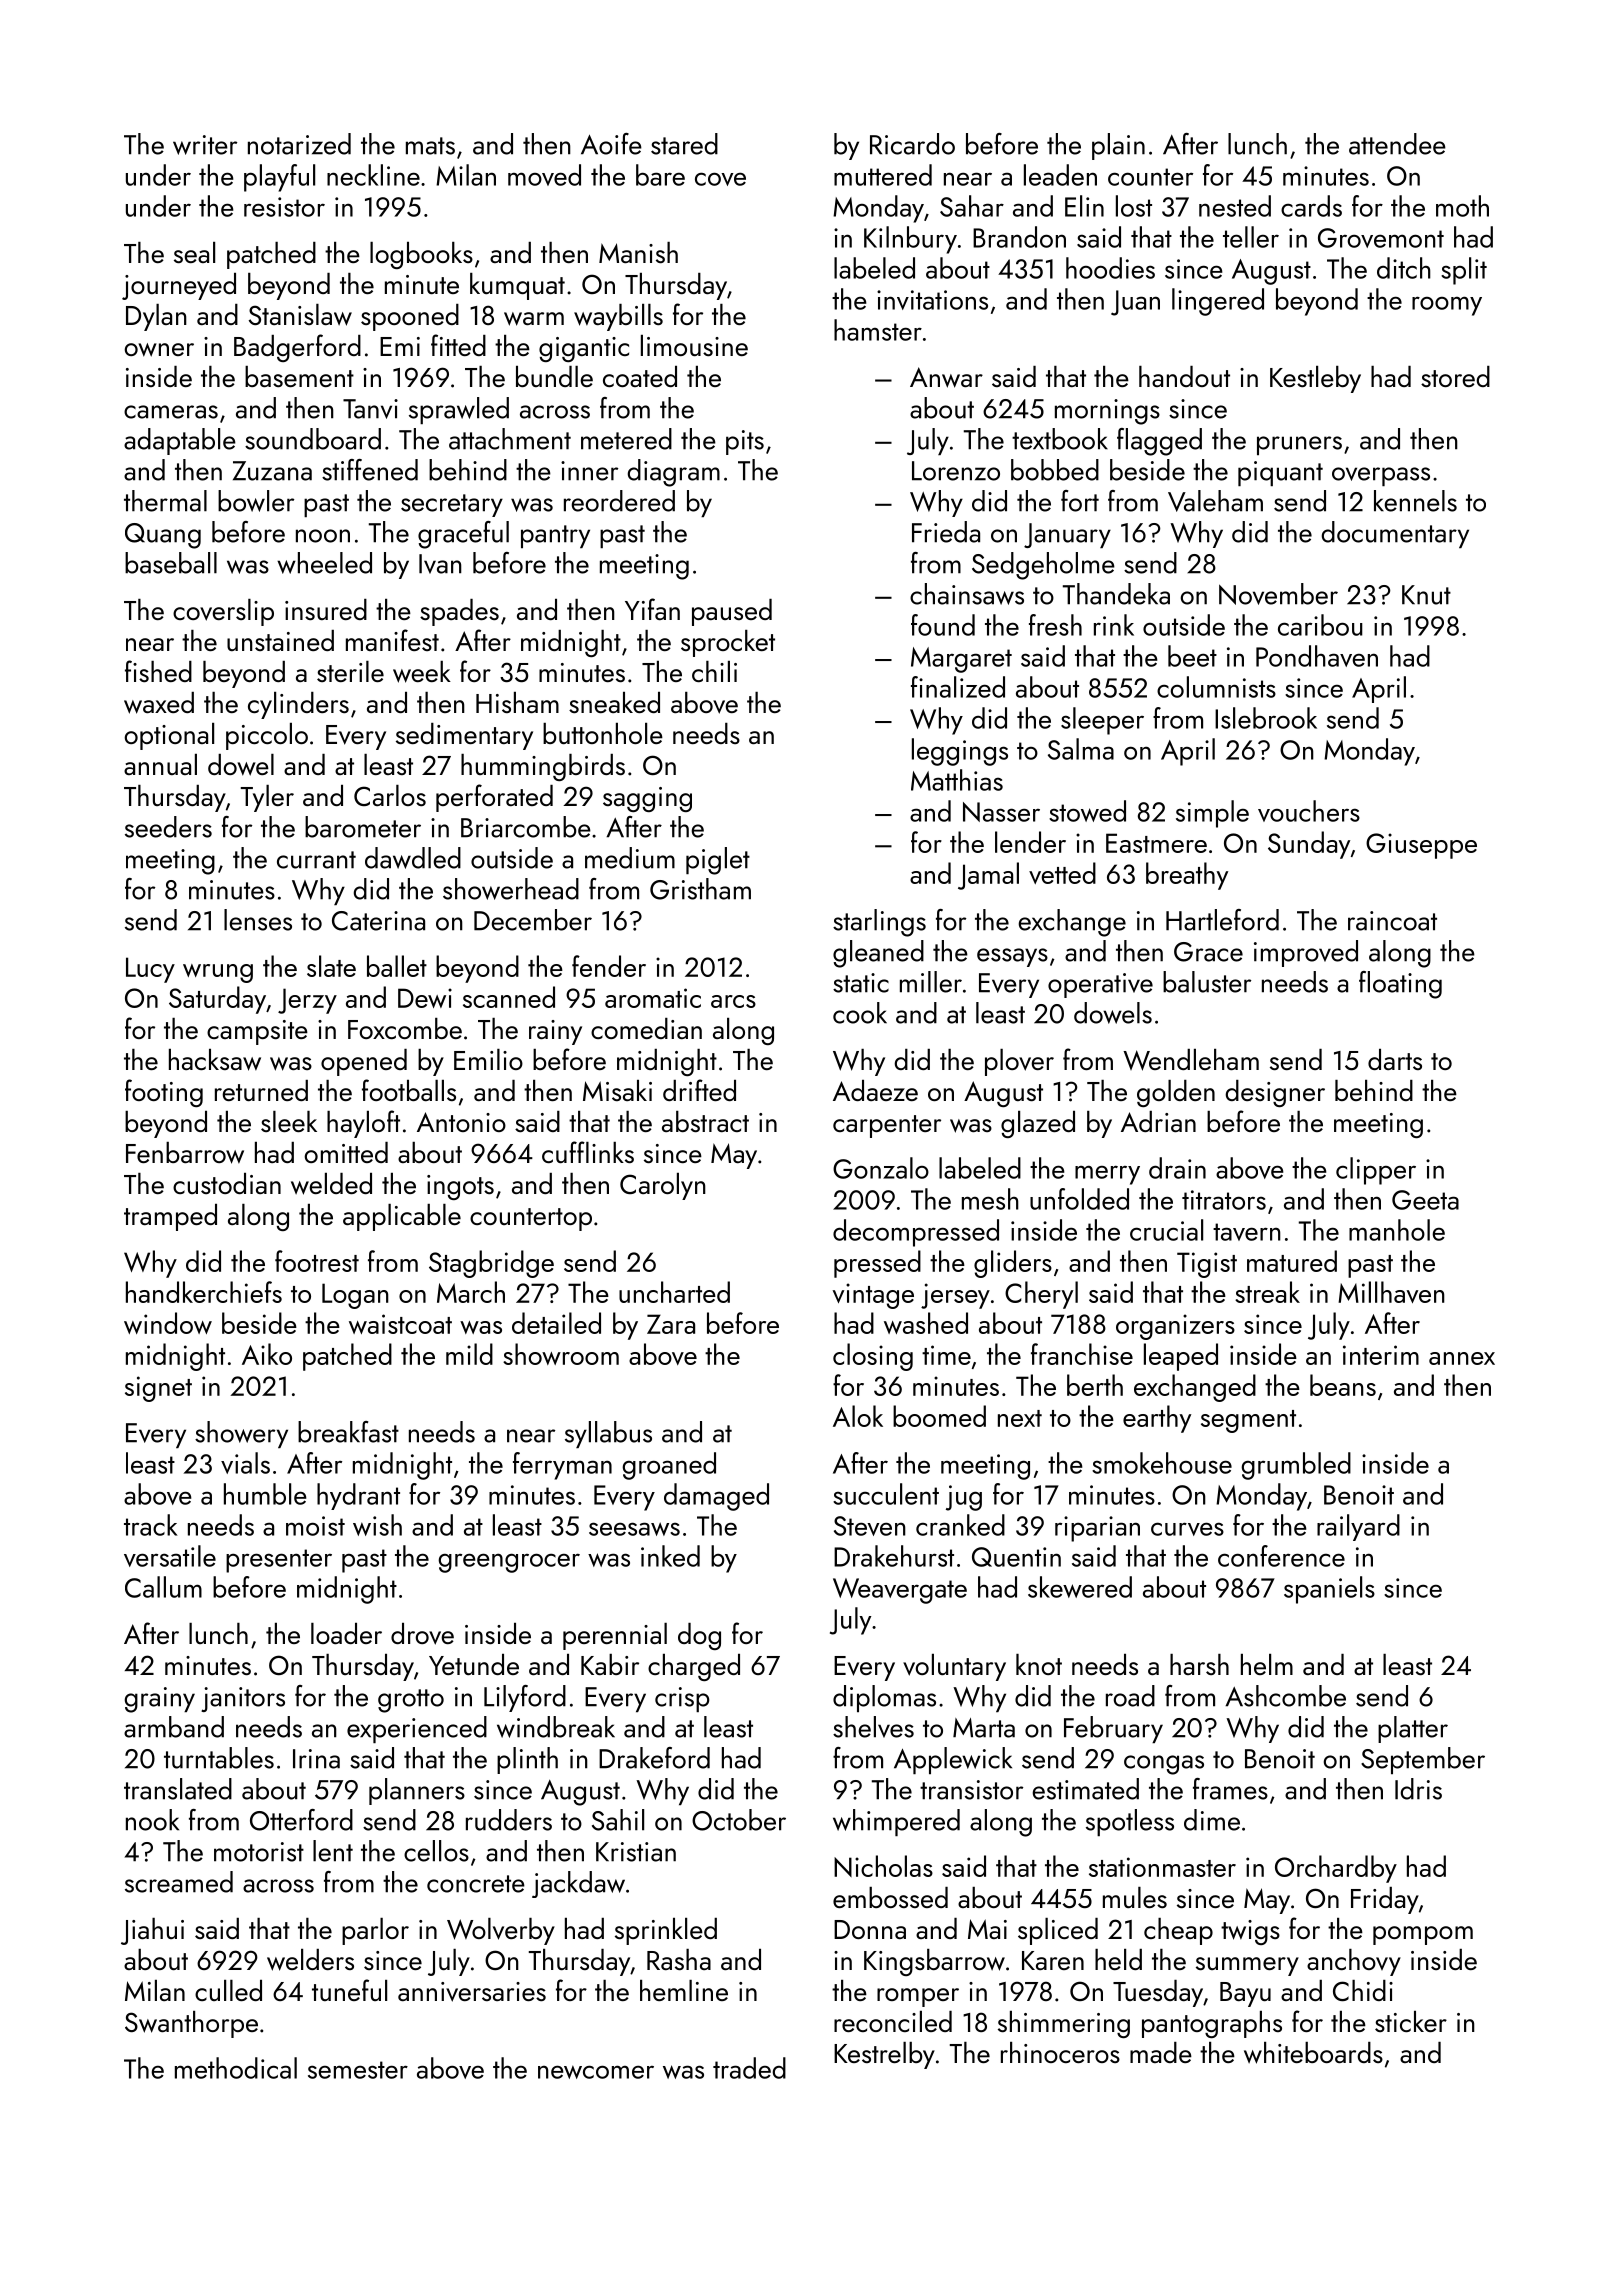 The height and width of the screenshot is (2292, 1620). I want to click on wish, so click(377, 1525).
